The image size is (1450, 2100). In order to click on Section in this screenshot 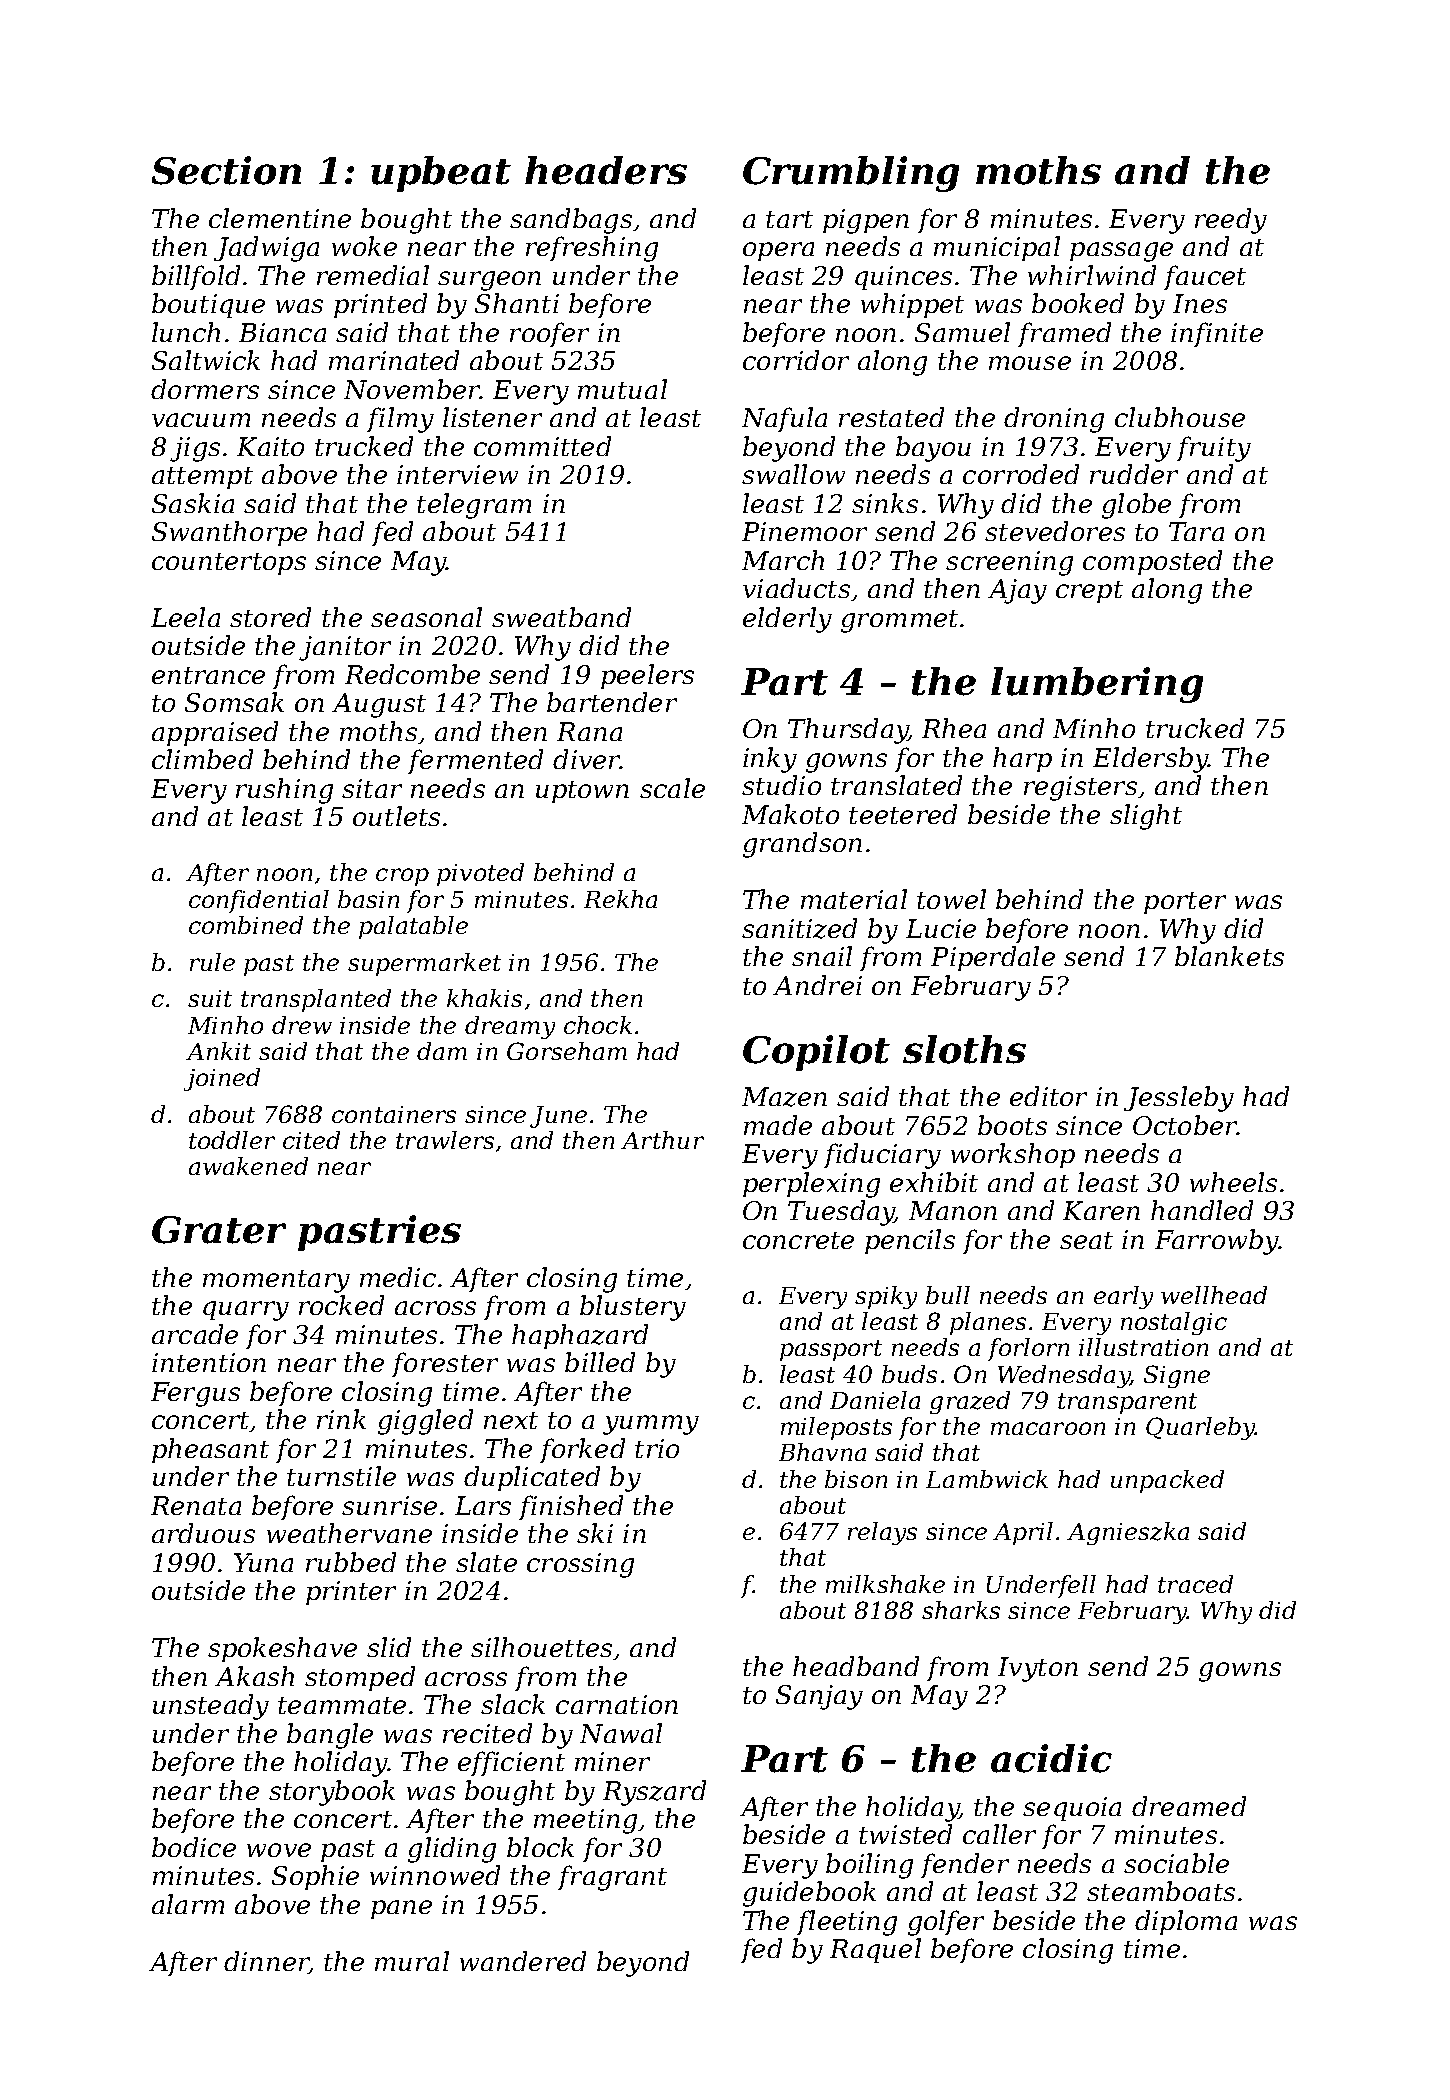, I will do `click(226, 170)`.
